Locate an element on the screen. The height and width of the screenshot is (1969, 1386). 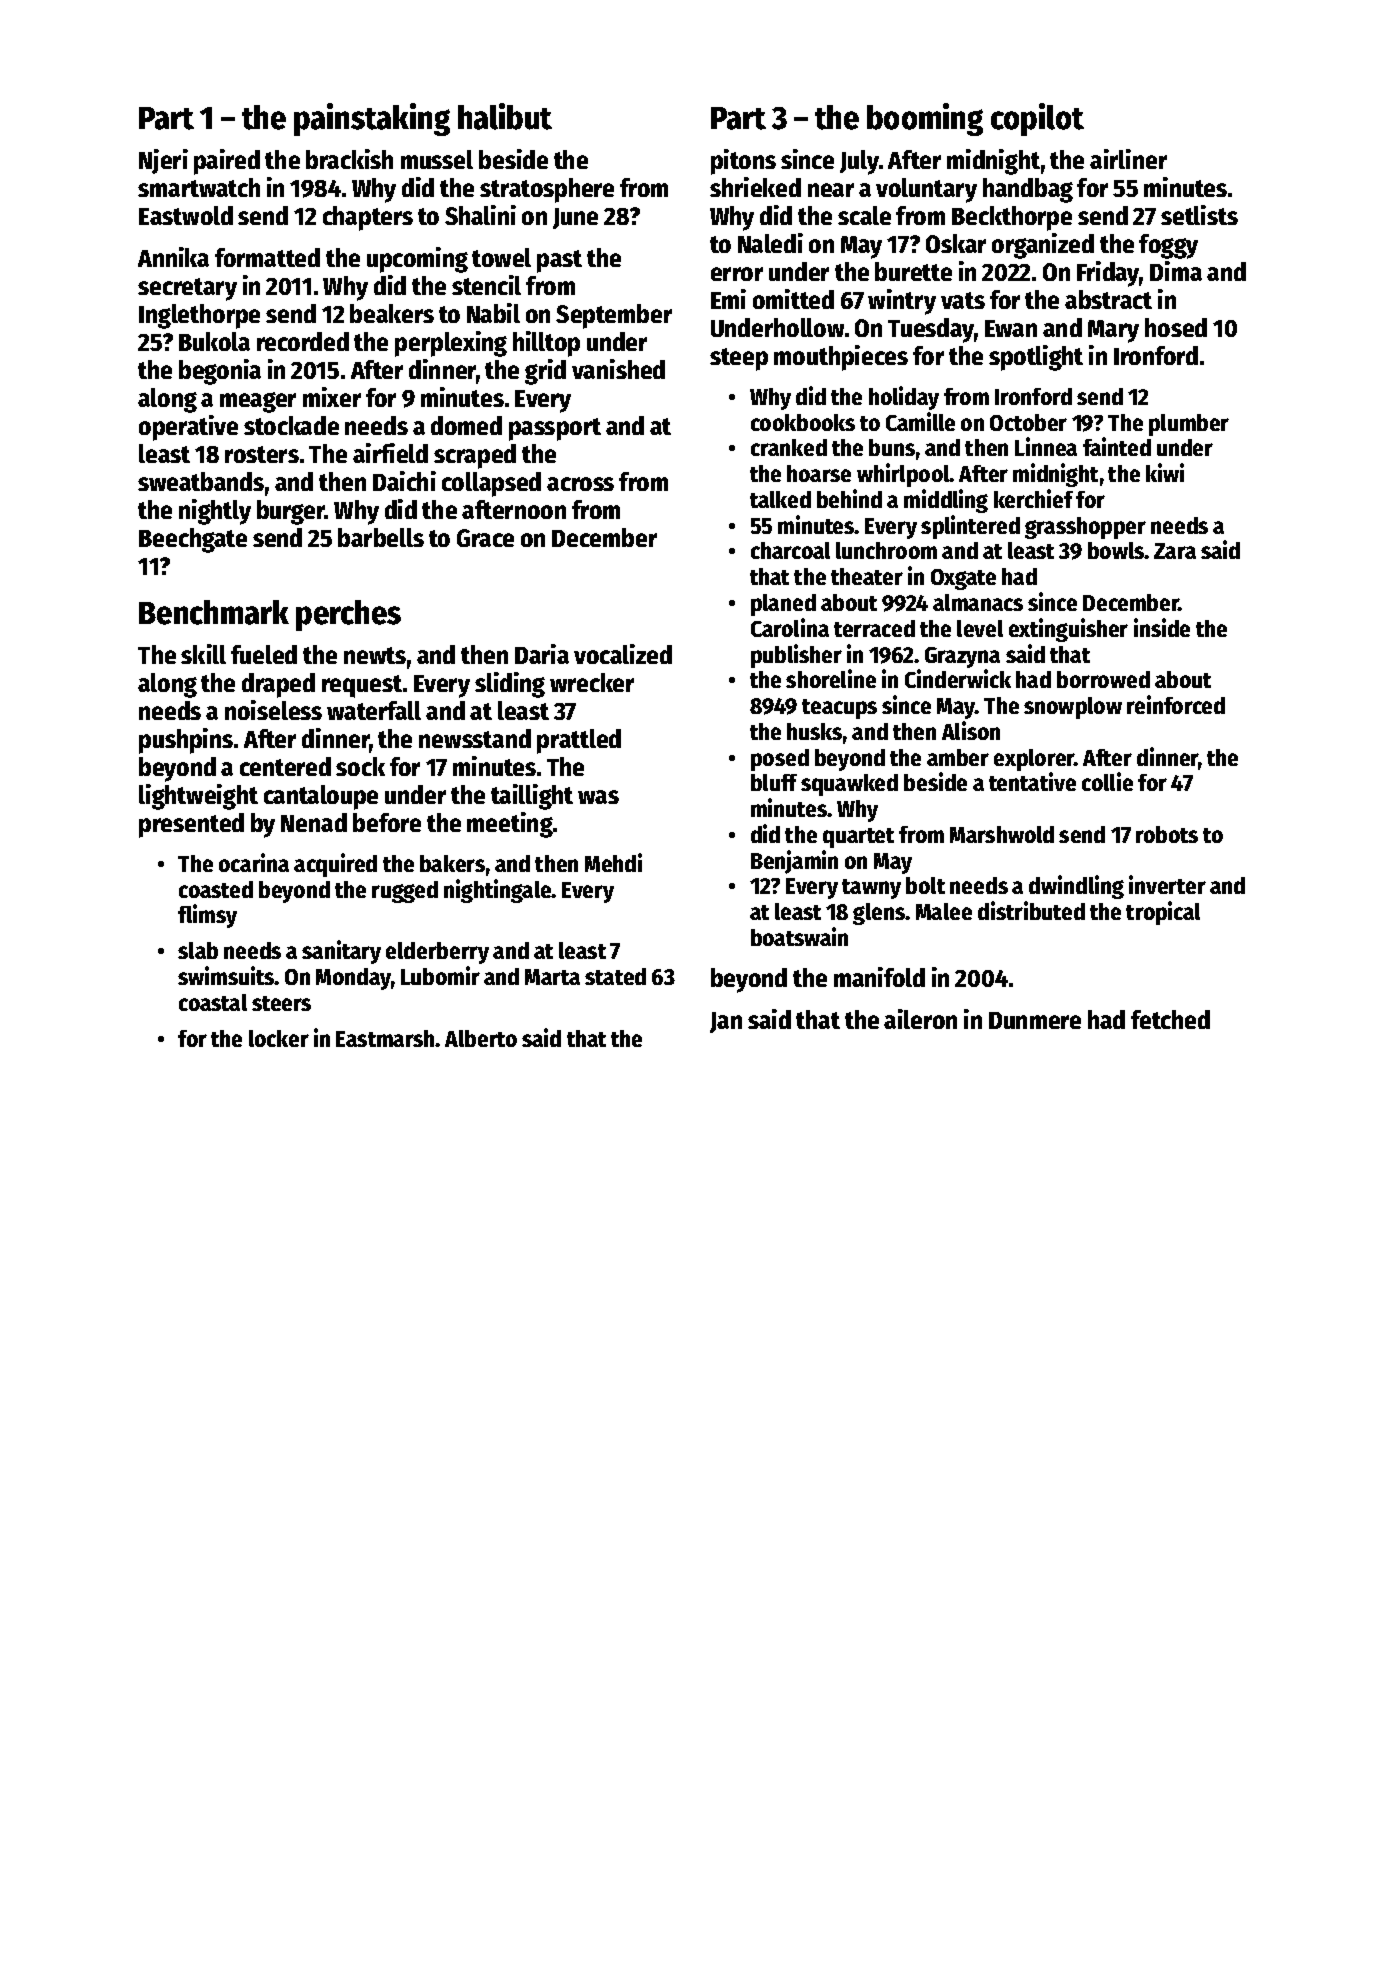
borrowed is located at coordinates (1103, 679).
